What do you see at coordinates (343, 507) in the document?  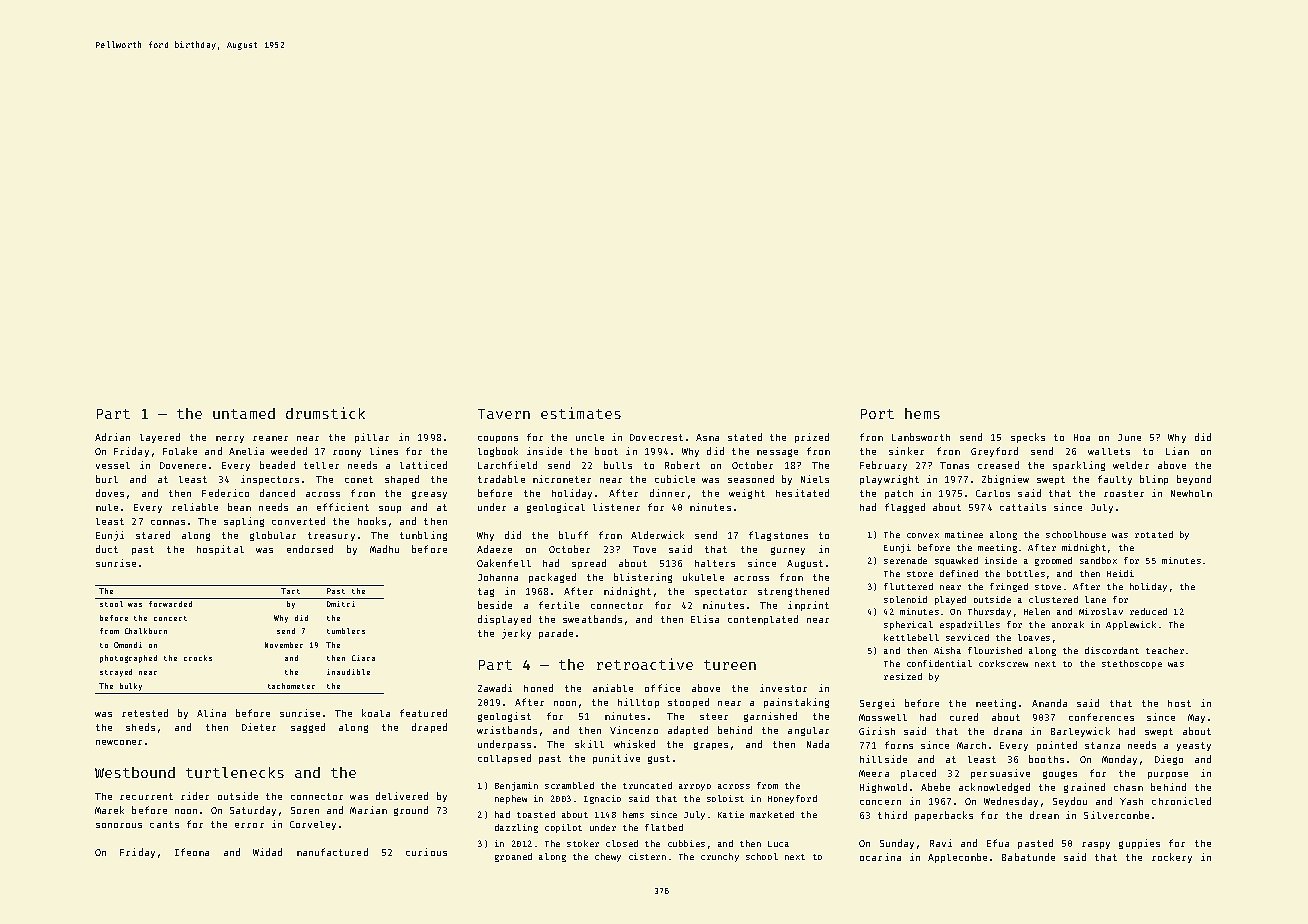 I see `efficient` at bounding box center [343, 507].
